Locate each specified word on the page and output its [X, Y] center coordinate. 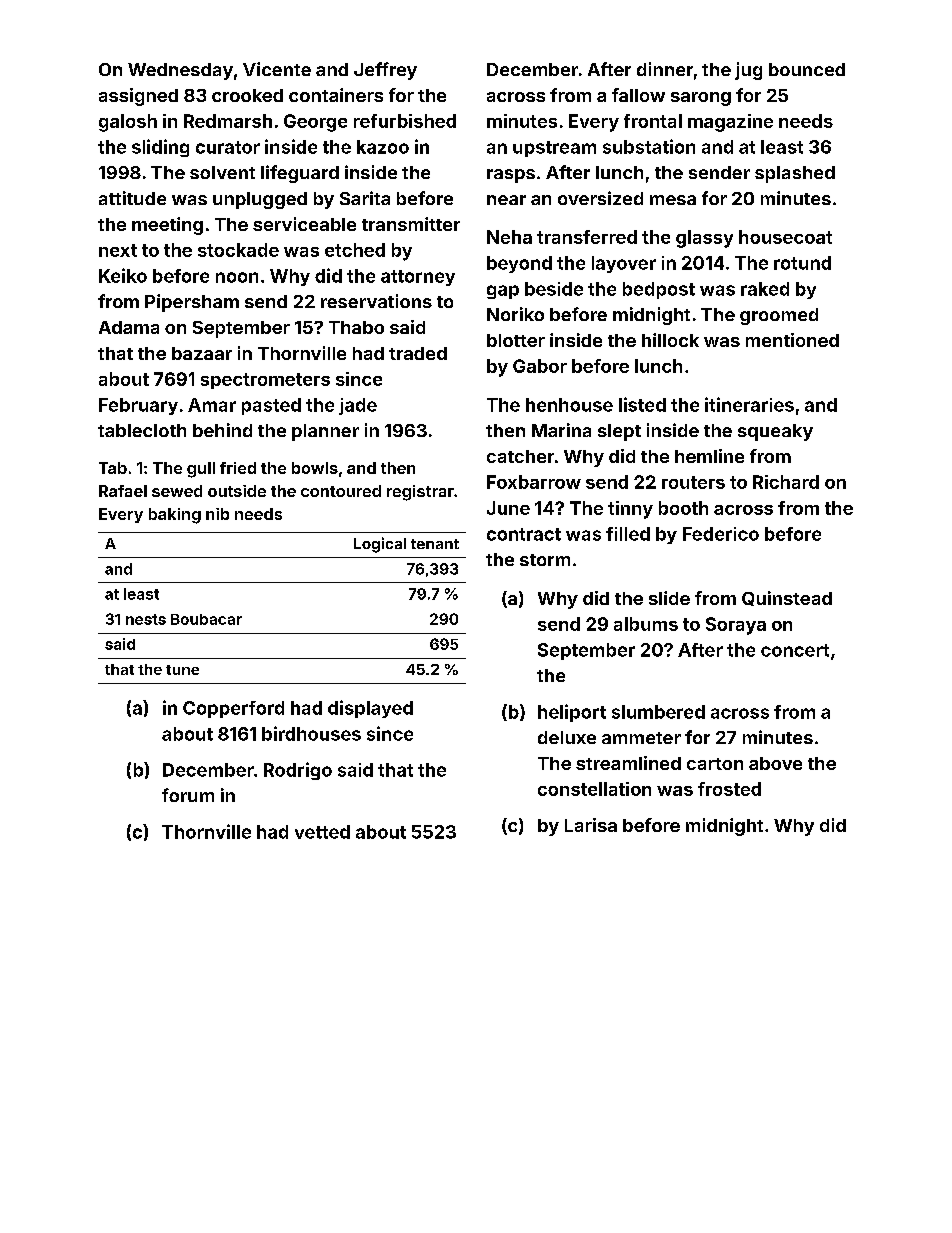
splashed [795, 174]
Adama [129, 327]
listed [642, 404]
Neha [509, 237]
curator [228, 147]
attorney [418, 278]
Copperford [233, 709]
